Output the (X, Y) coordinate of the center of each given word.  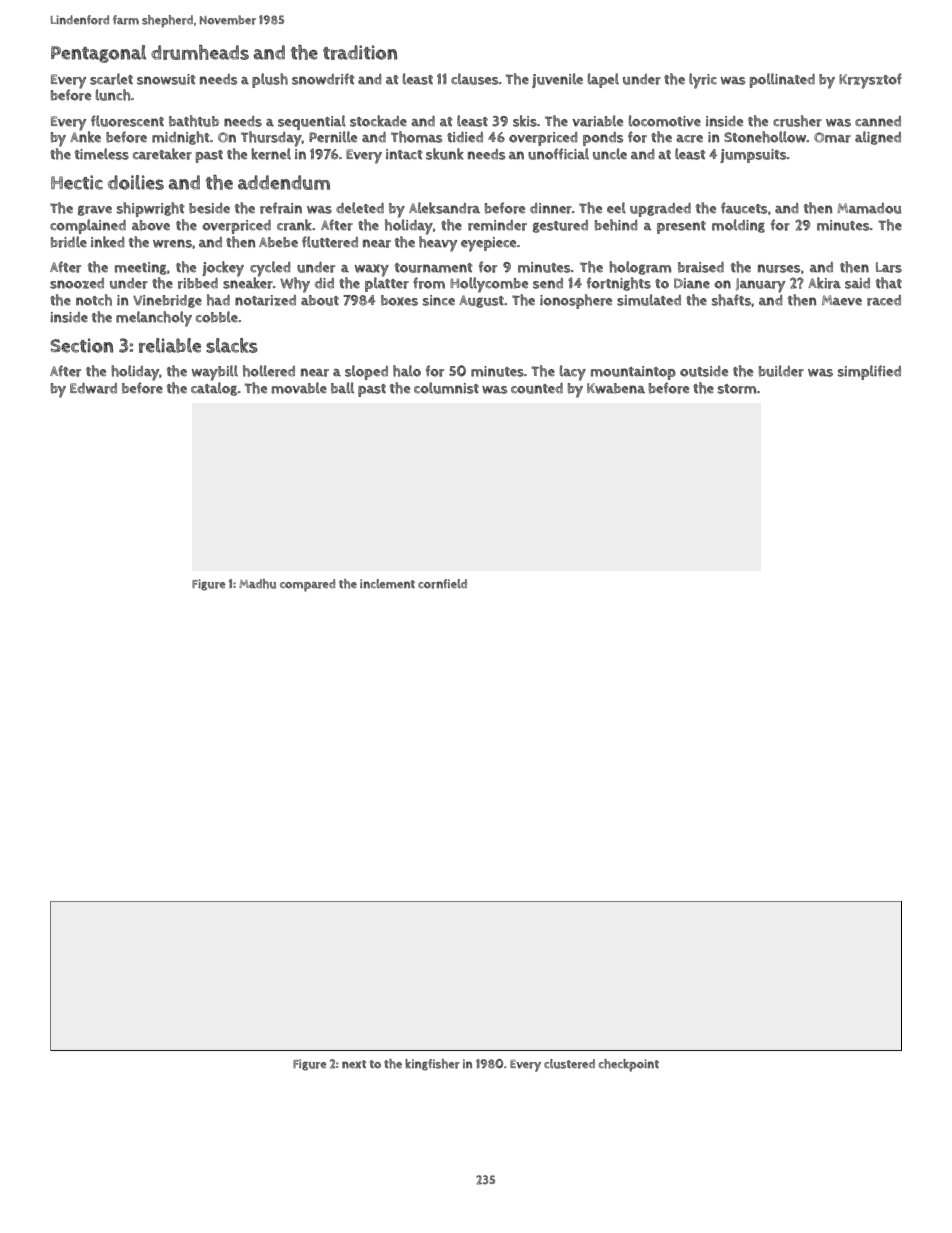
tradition (360, 52)
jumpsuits (753, 156)
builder (781, 371)
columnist (446, 388)
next (354, 1064)
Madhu (257, 584)
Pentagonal (98, 54)
